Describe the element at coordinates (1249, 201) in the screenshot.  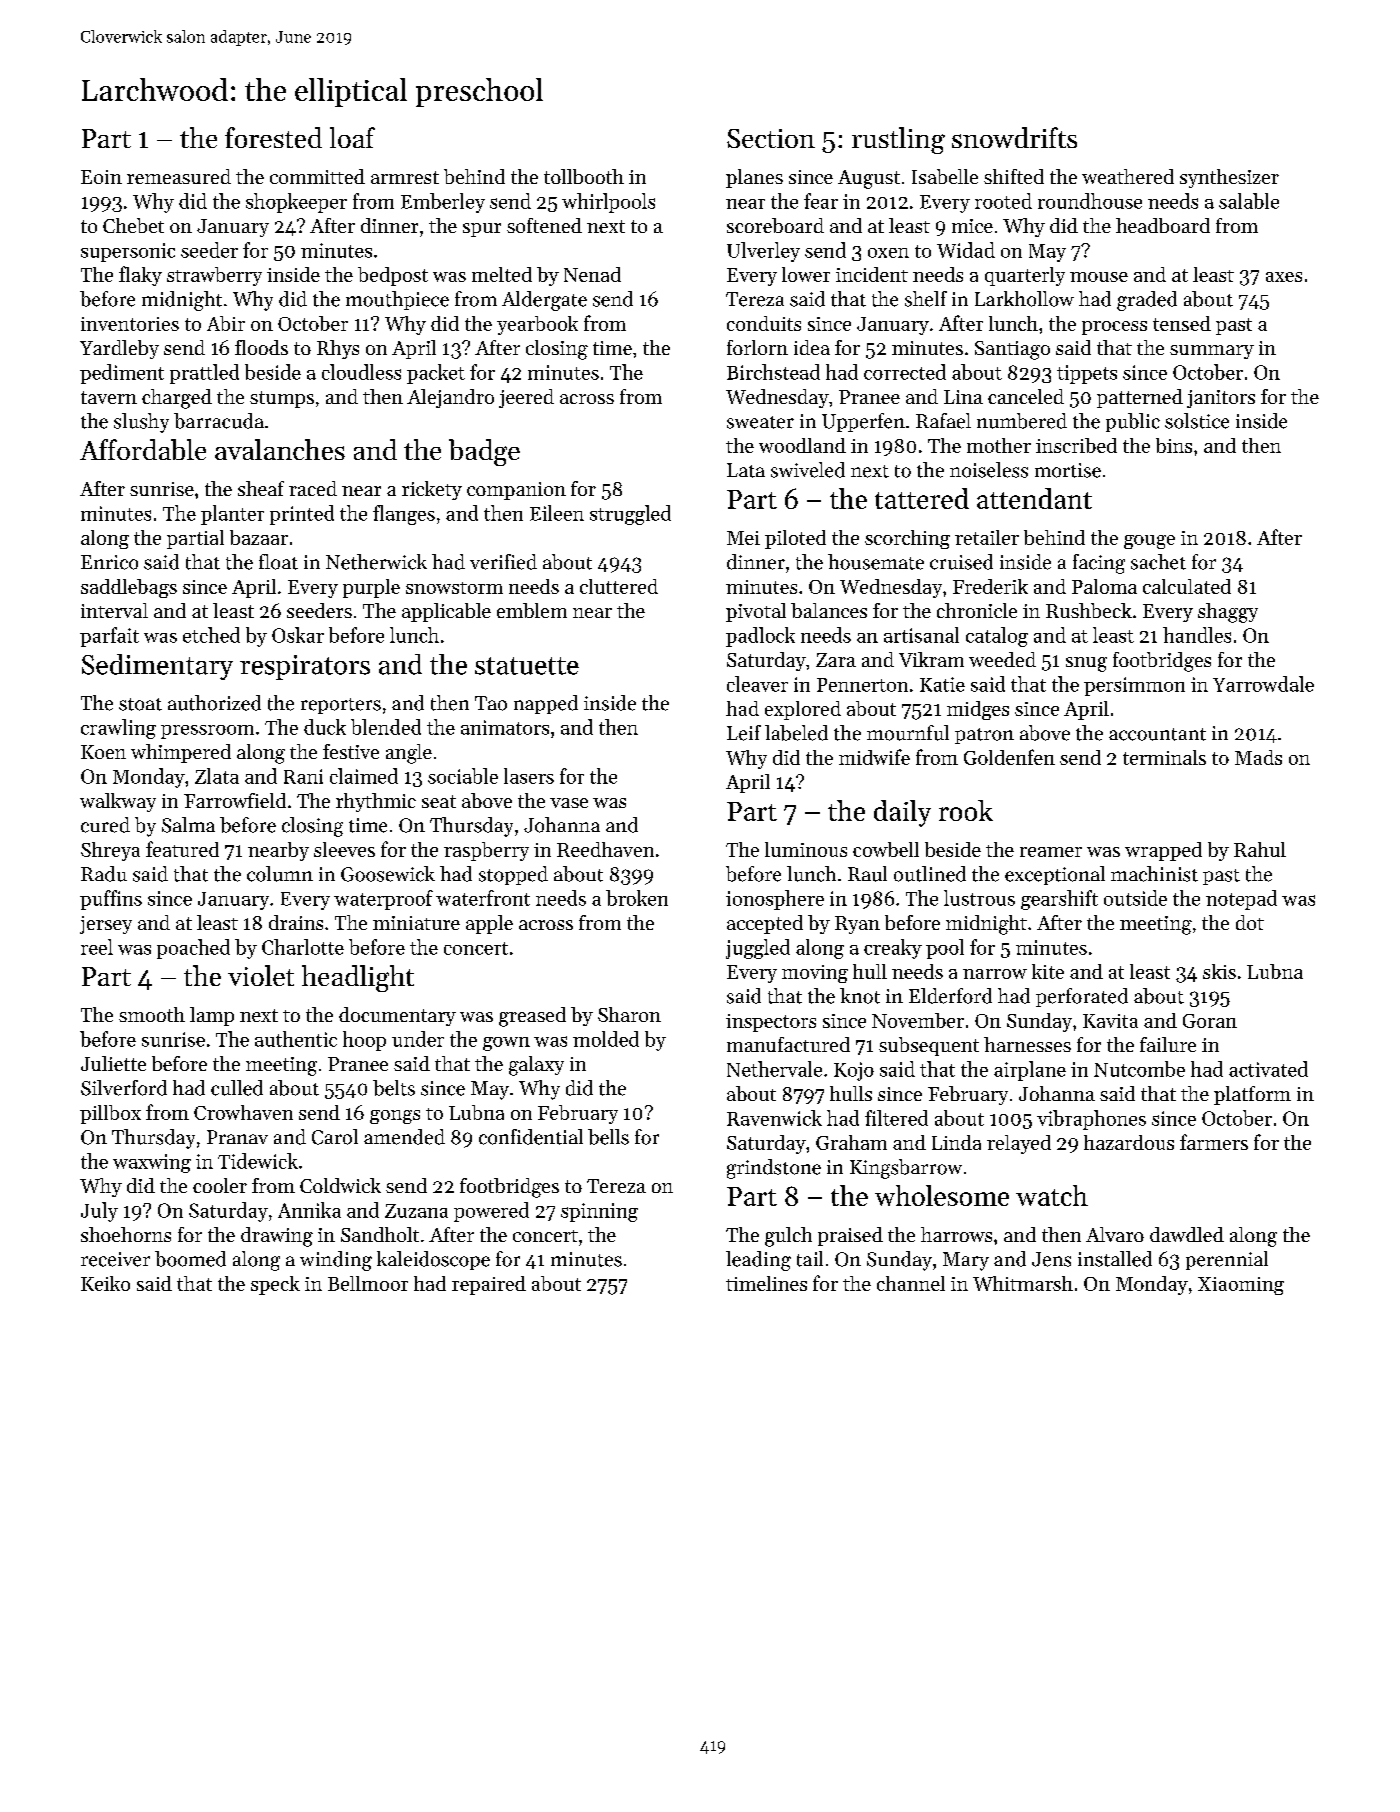
I see `salable` at that location.
